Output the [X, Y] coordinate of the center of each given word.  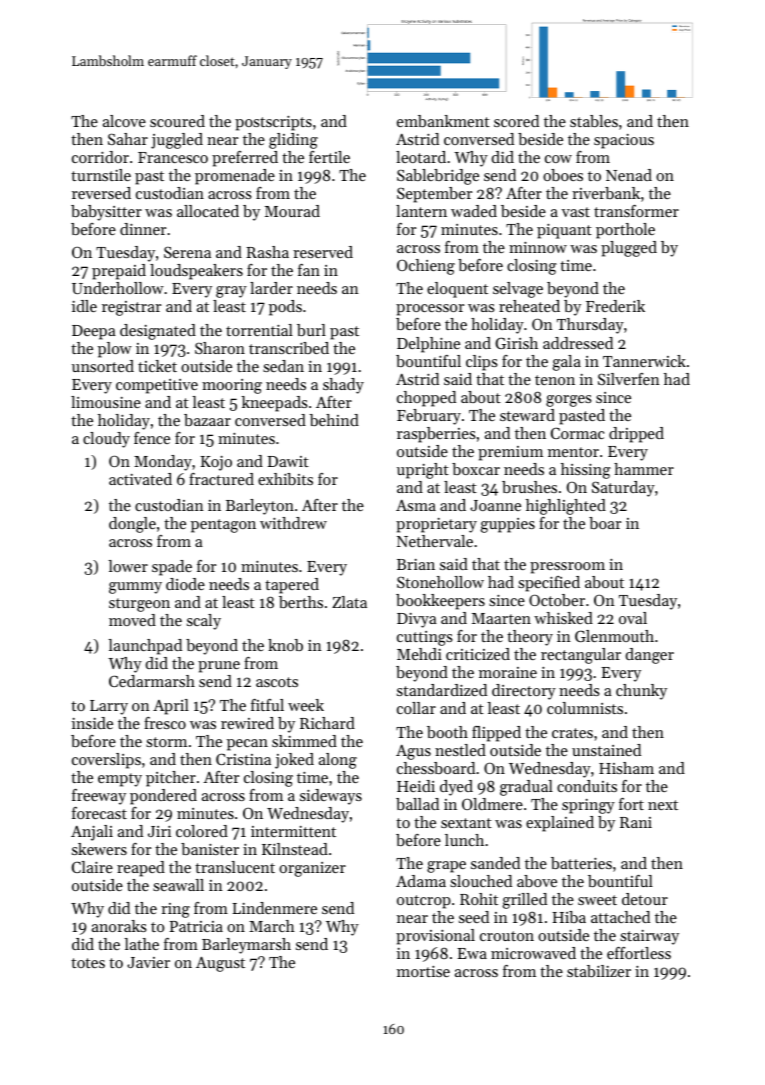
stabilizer [599, 971]
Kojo [216, 463]
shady [343, 386]
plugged [629, 249]
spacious [624, 141]
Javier [148, 962]
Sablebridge [438, 177]
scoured [177, 121]
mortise [423, 971]
